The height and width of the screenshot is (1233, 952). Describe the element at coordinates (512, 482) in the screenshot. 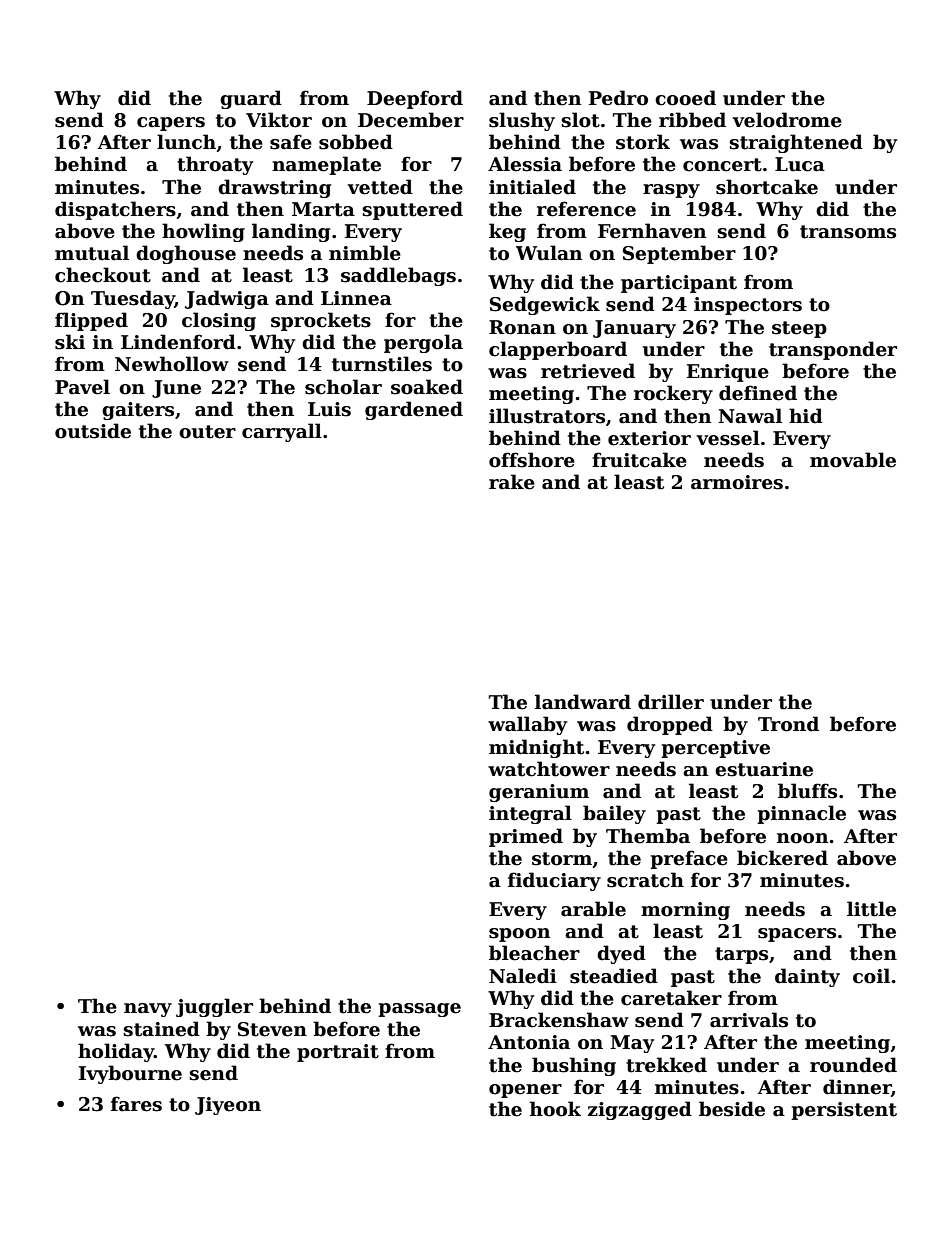

I see `rake` at that location.
